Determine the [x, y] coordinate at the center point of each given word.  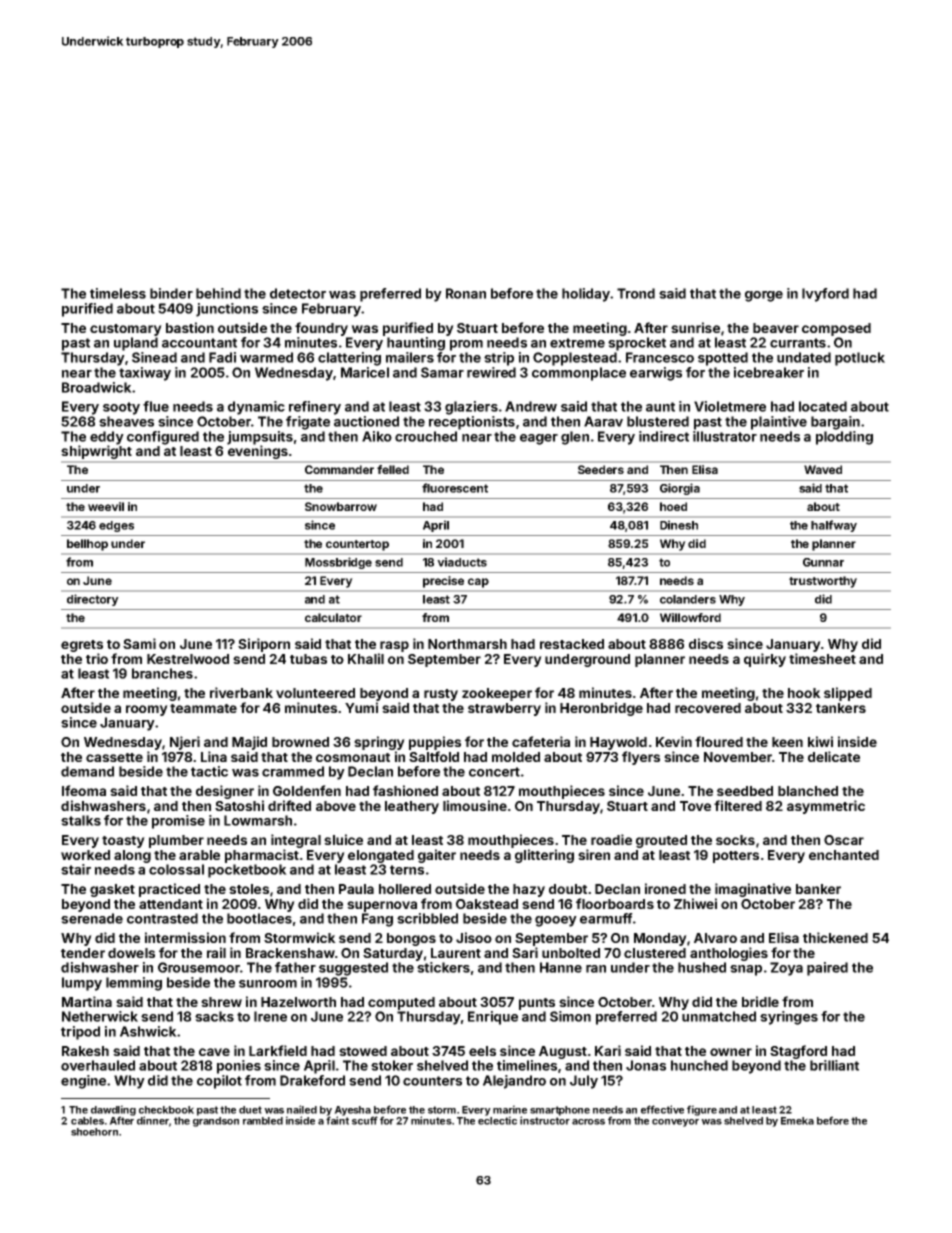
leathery [412, 807]
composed [836, 329]
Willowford [690, 617]
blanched [808, 791]
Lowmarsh [258, 820]
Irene [270, 1016]
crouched [426, 436]
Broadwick [97, 387]
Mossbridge [338, 563]
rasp [394, 646]
